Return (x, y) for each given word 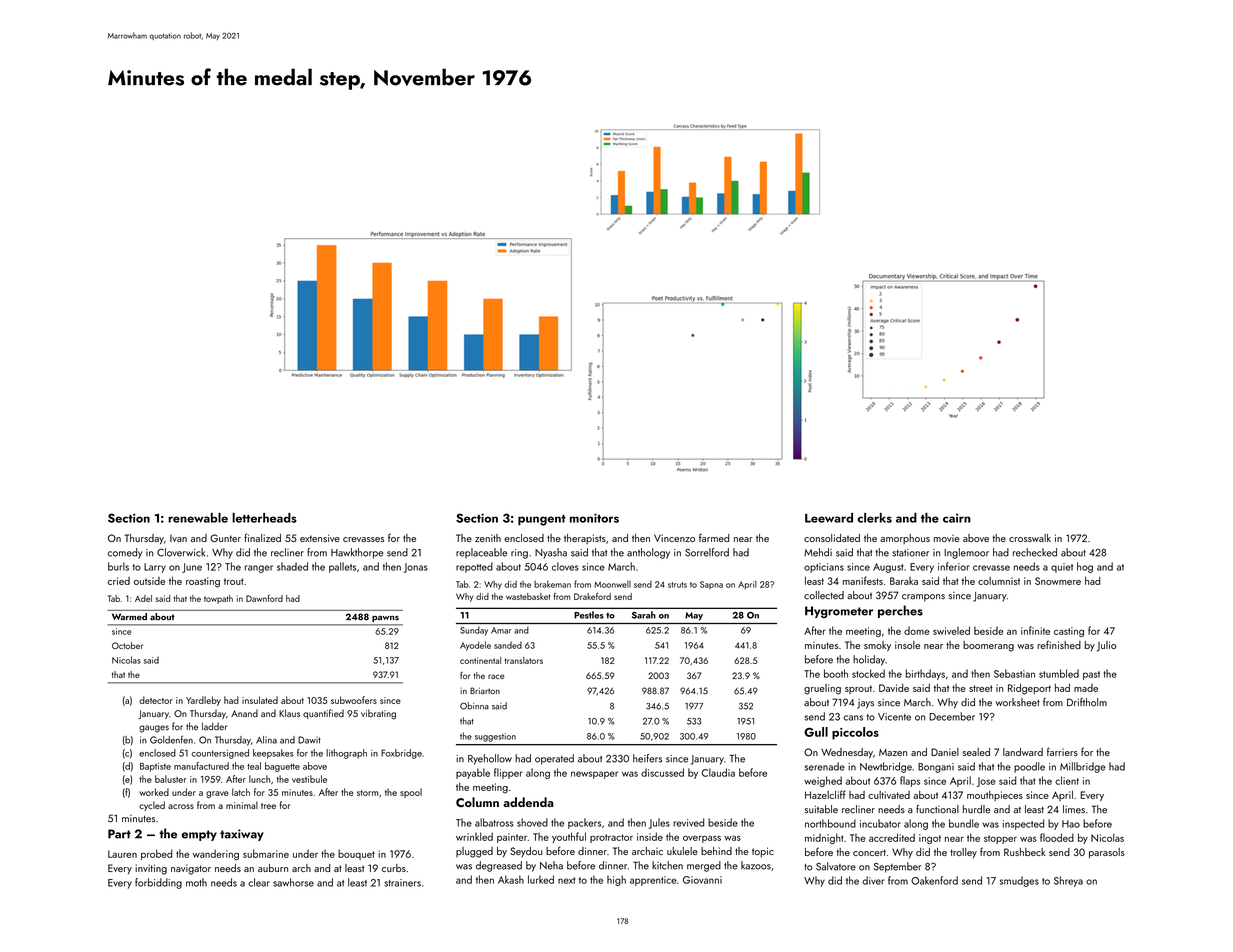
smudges (1019, 881)
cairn (957, 518)
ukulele (682, 851)
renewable (198, 518)
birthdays (925, 674)
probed (156, 854)
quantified (323, 714)
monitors (594, 518)
